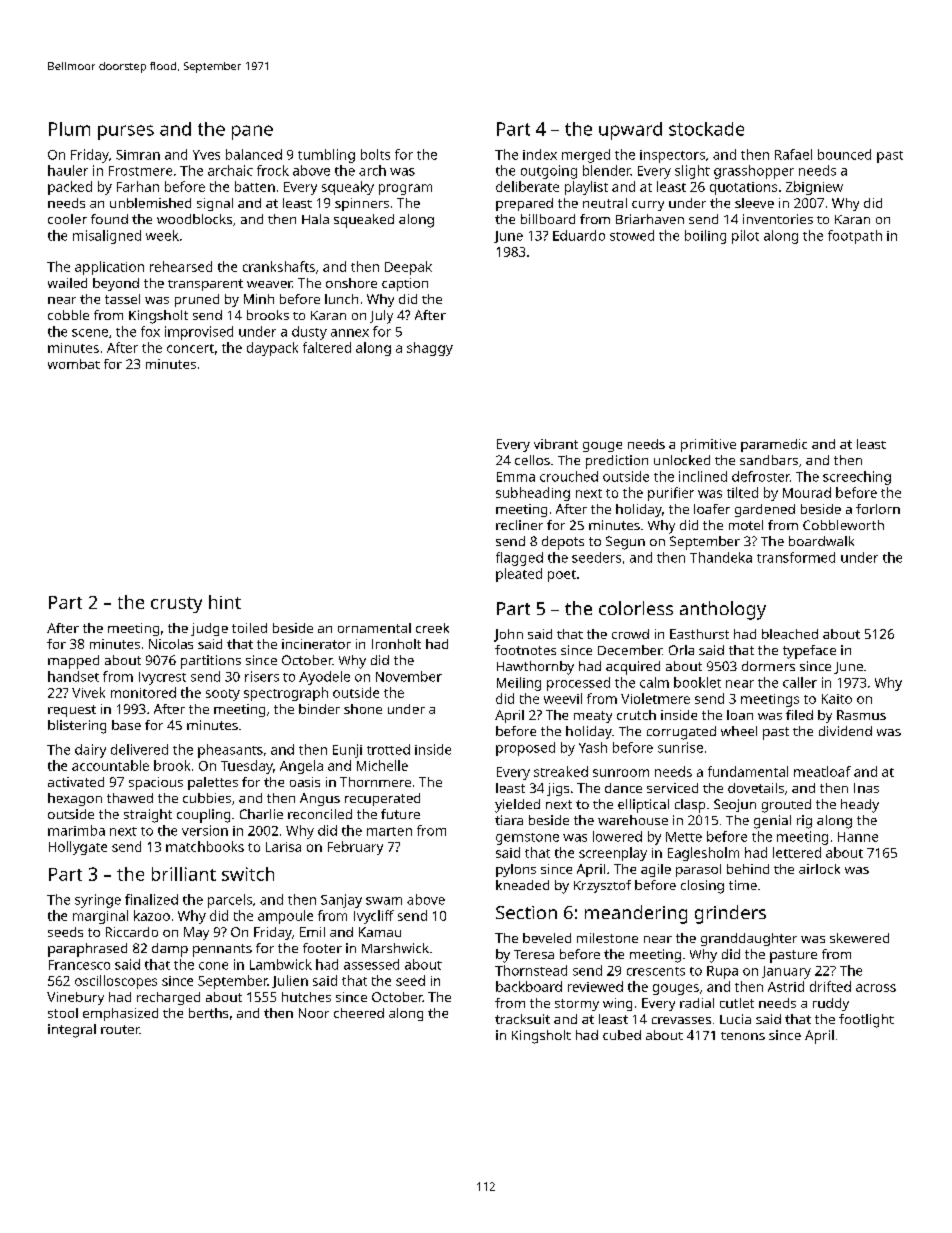  I want to click on program, so click(405, 189).
